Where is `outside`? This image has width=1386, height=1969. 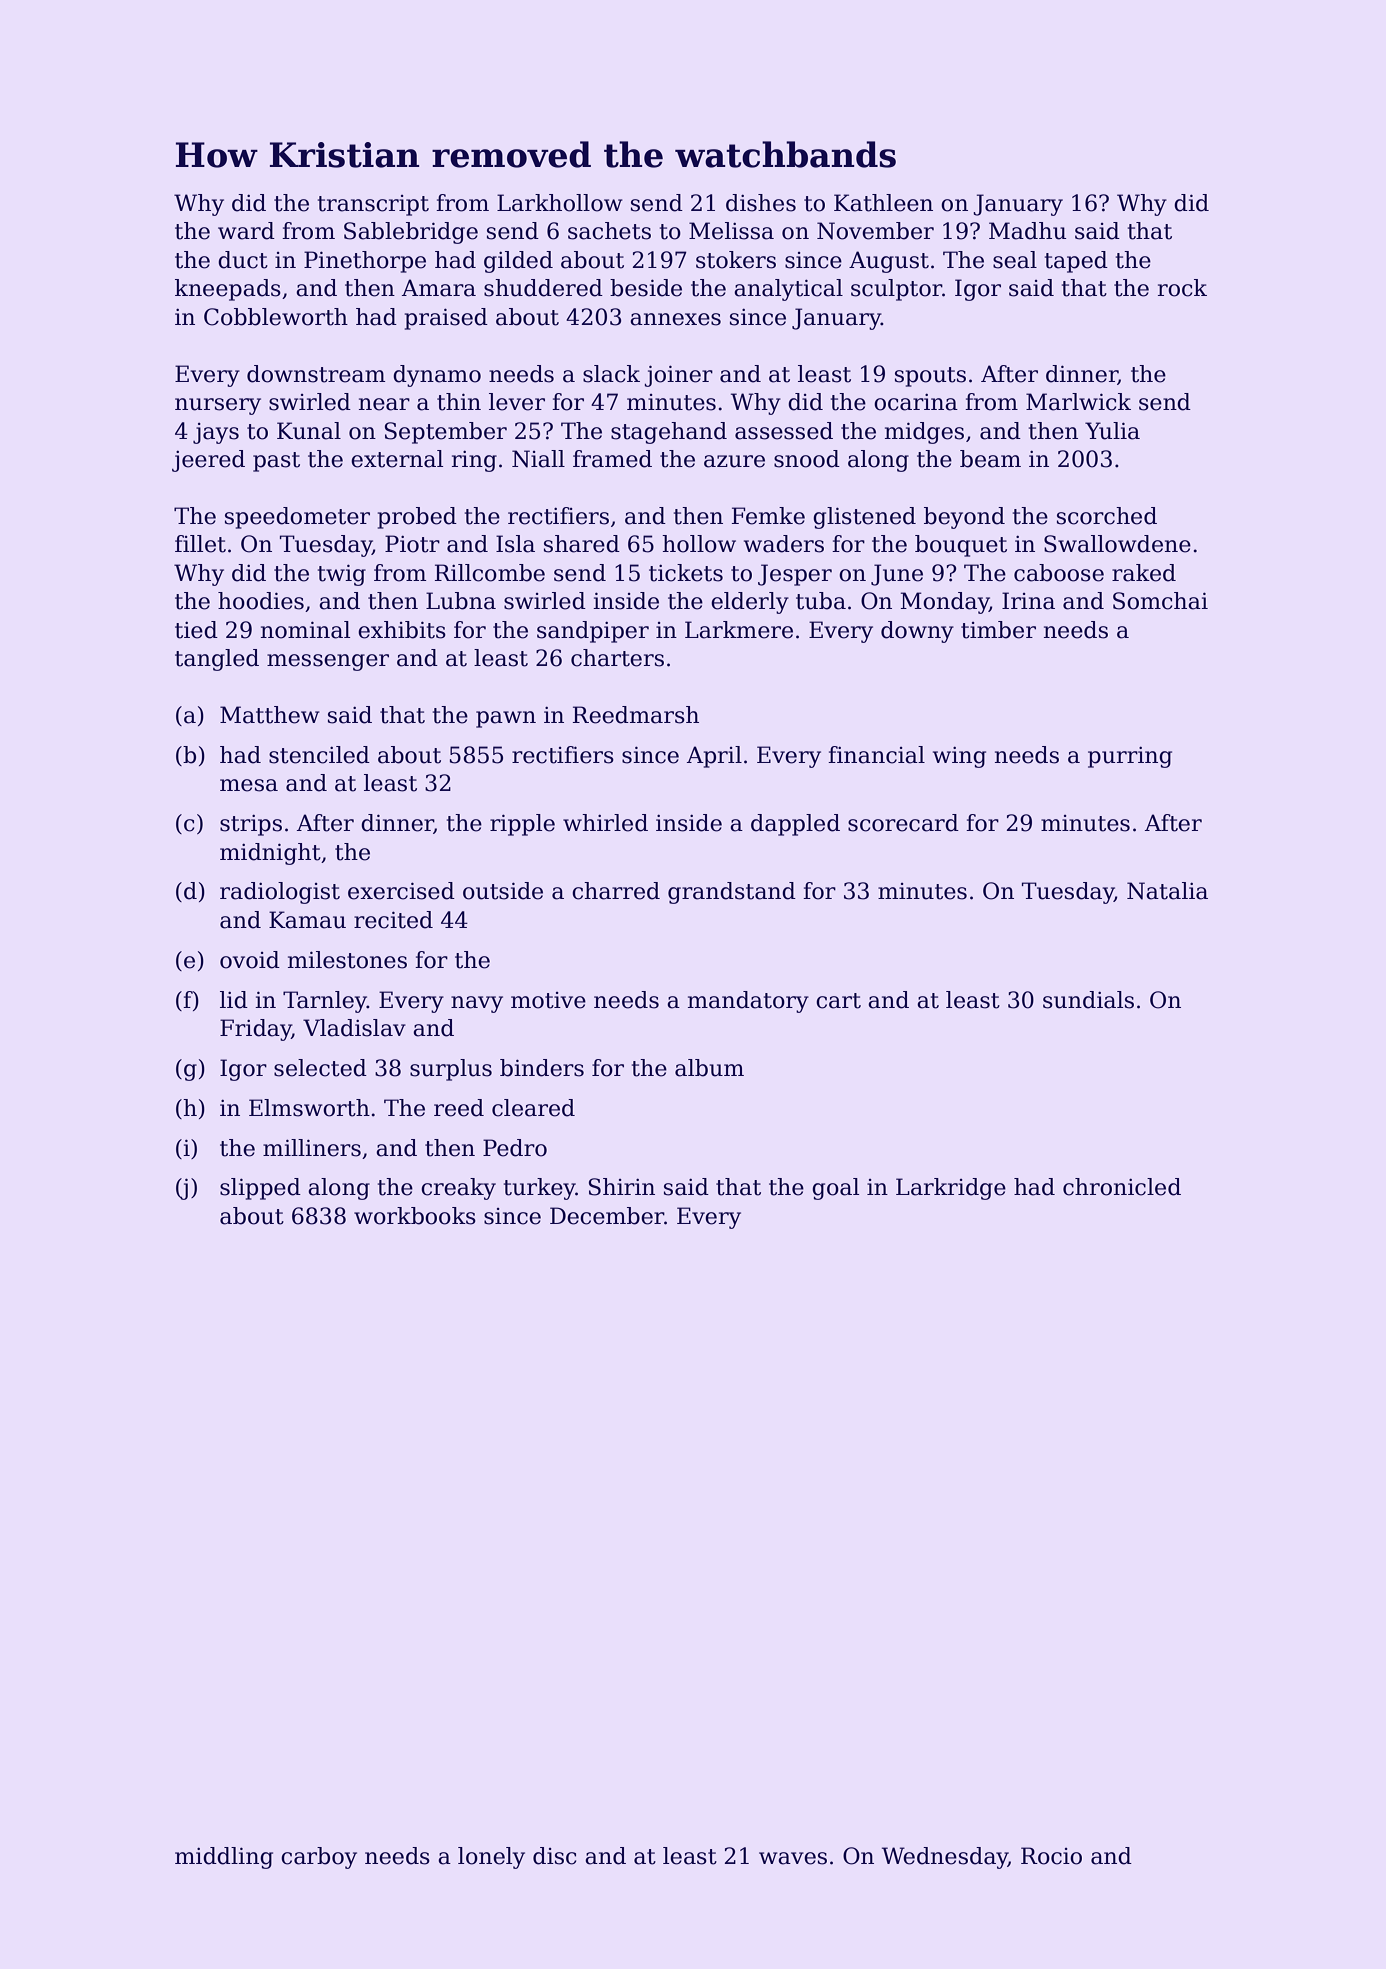
outside is located at coordinates (503, 891).
